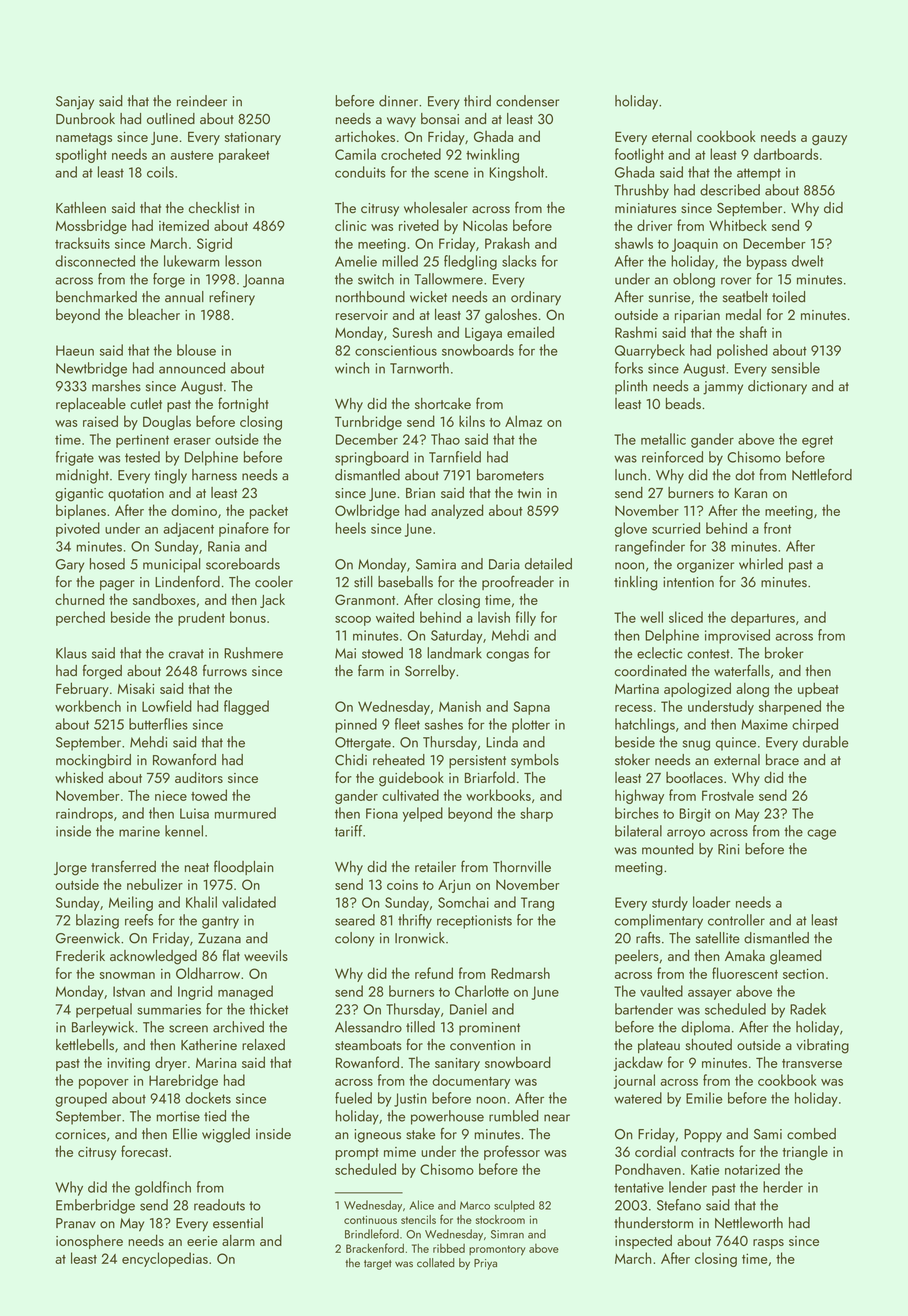 The image size is (908, 1316). Describe the element at coordinates (705, 566) in the document. I see `organizer` at that location.
